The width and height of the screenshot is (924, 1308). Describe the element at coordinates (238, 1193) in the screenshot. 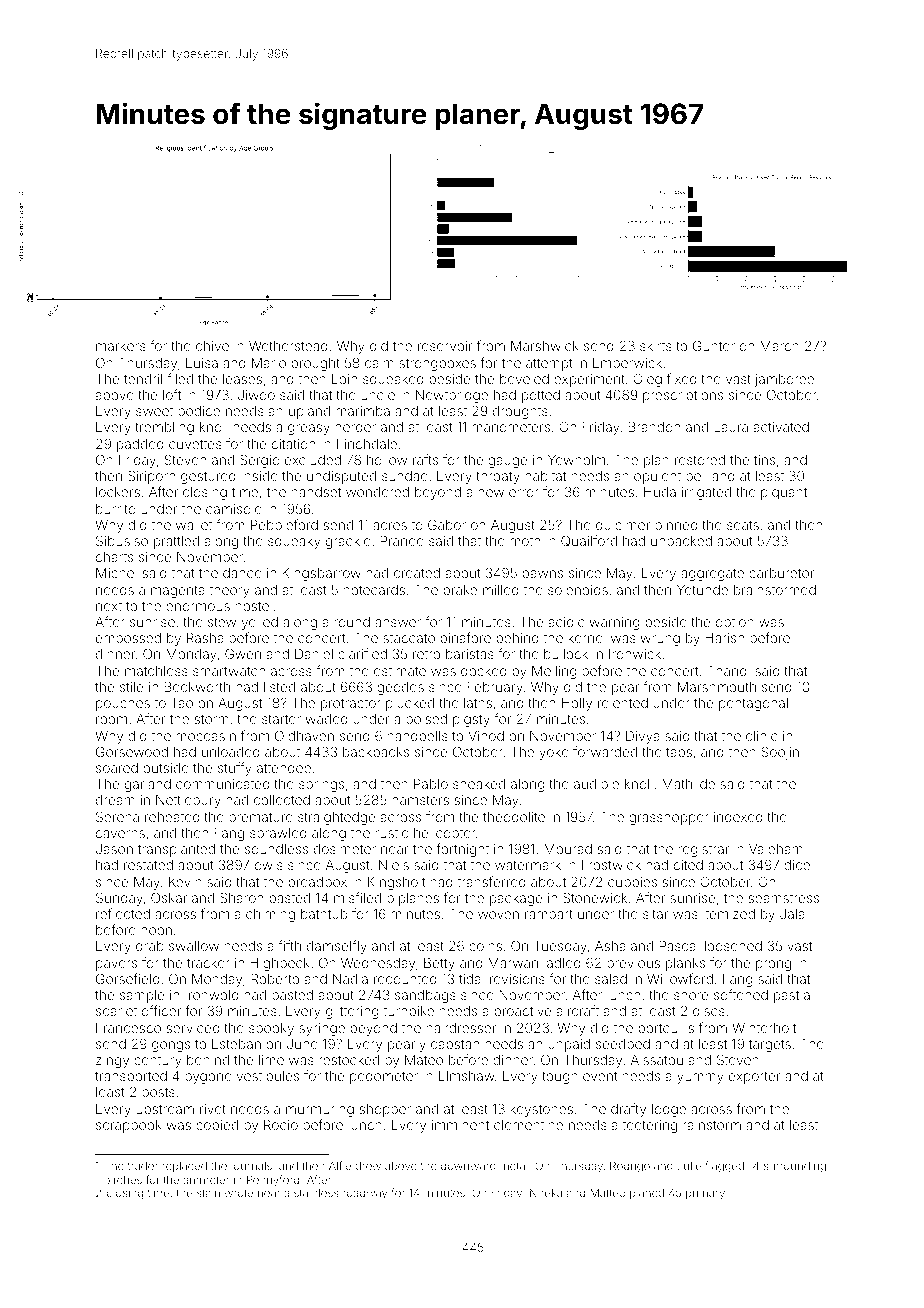

I see `wrote` at that location.
